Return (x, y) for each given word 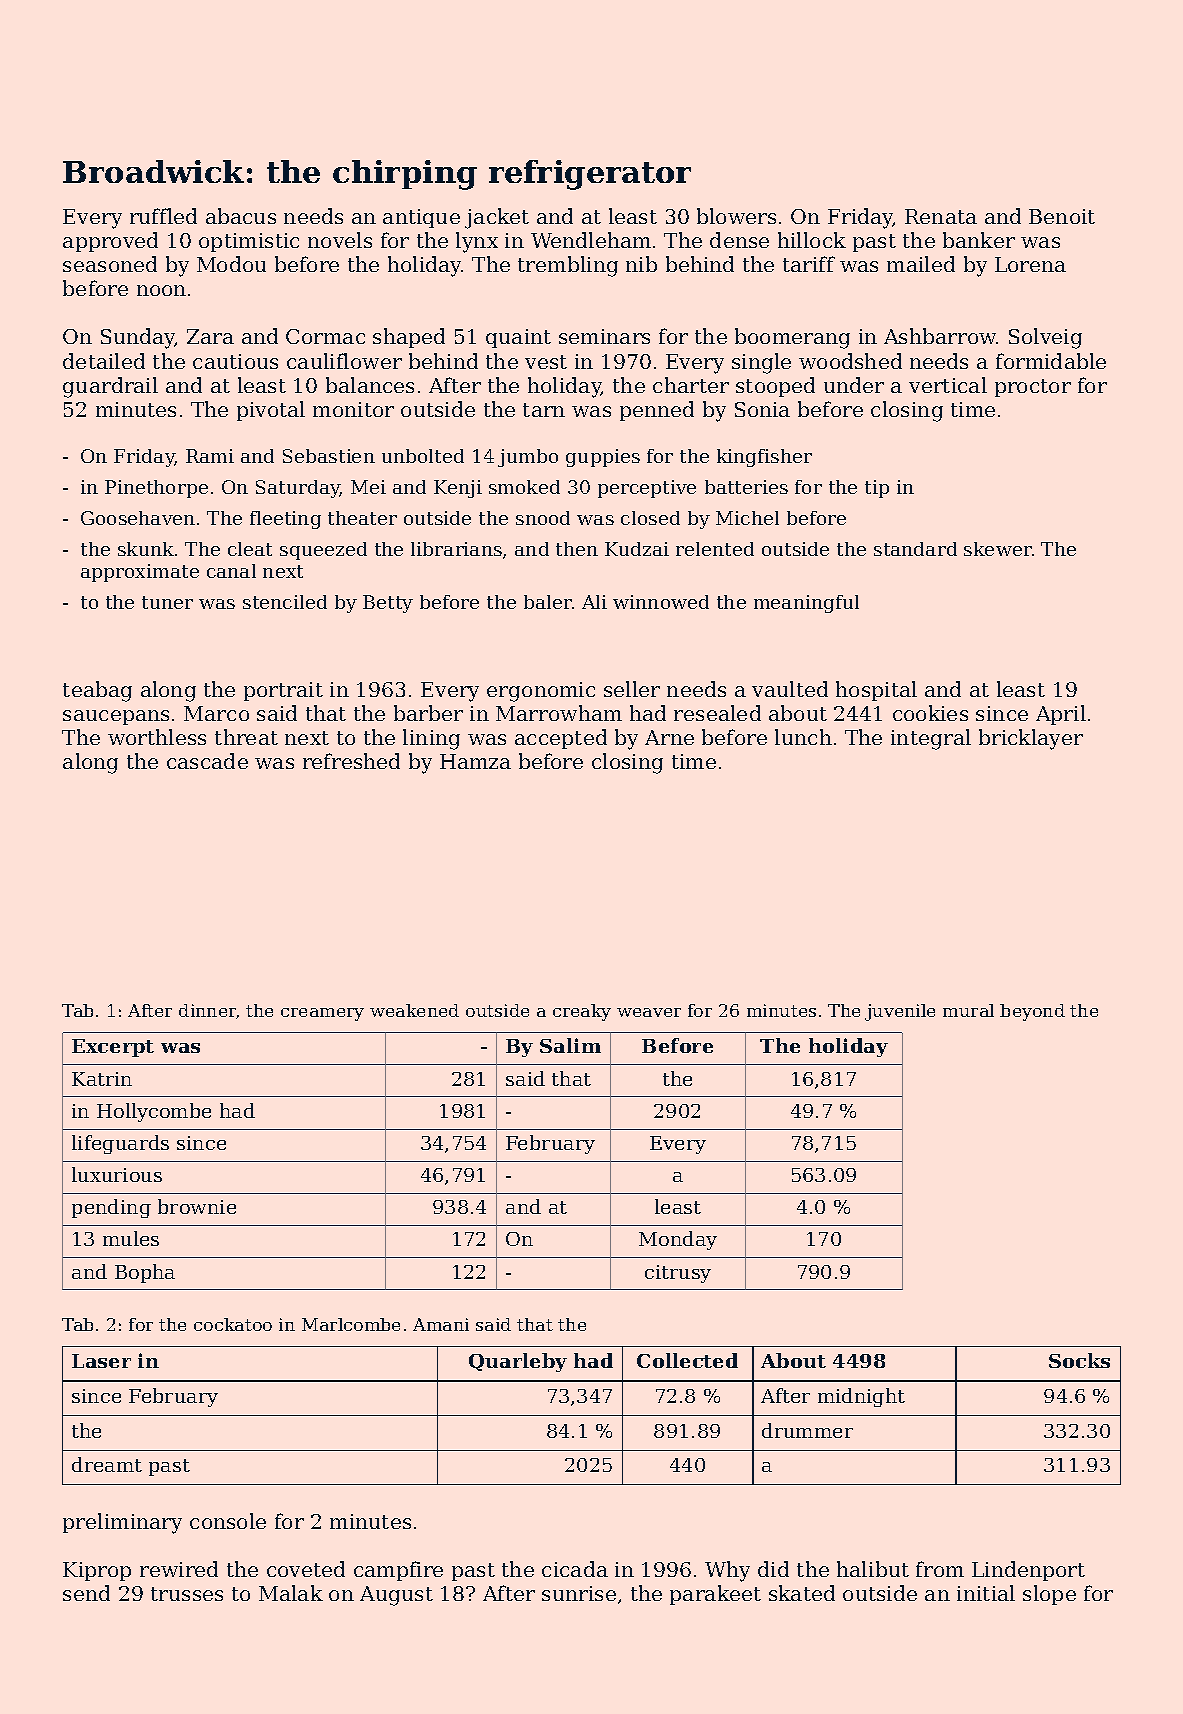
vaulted (790, 689)
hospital (876, 691)
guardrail (110, 387)
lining (431, 739)
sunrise (579, 1593)
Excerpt (113, 1048)
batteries (746, 487)
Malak (291, 1593)
